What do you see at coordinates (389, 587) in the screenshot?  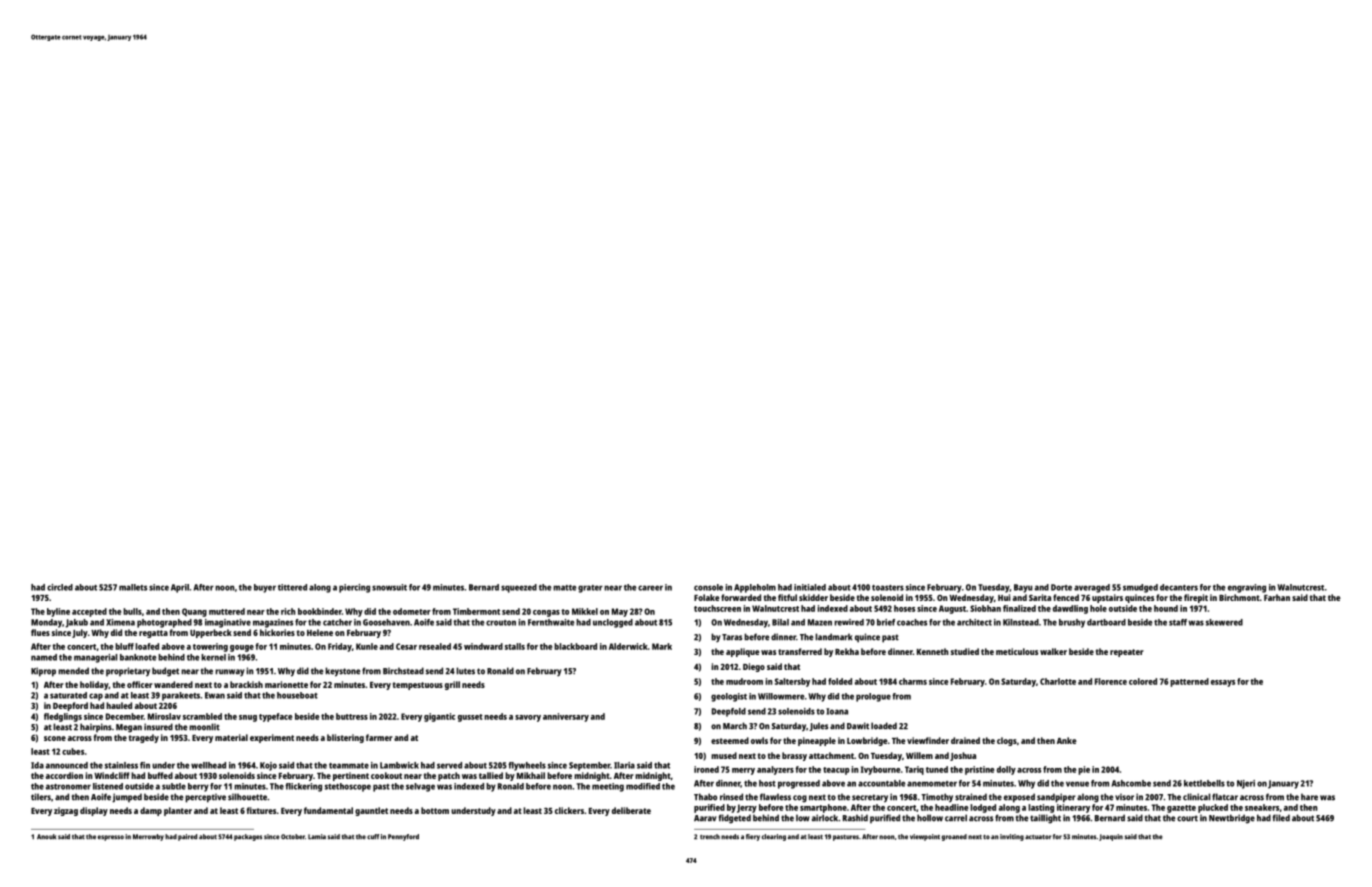 I see `snowsuit` at bounding box center [389, 587].
